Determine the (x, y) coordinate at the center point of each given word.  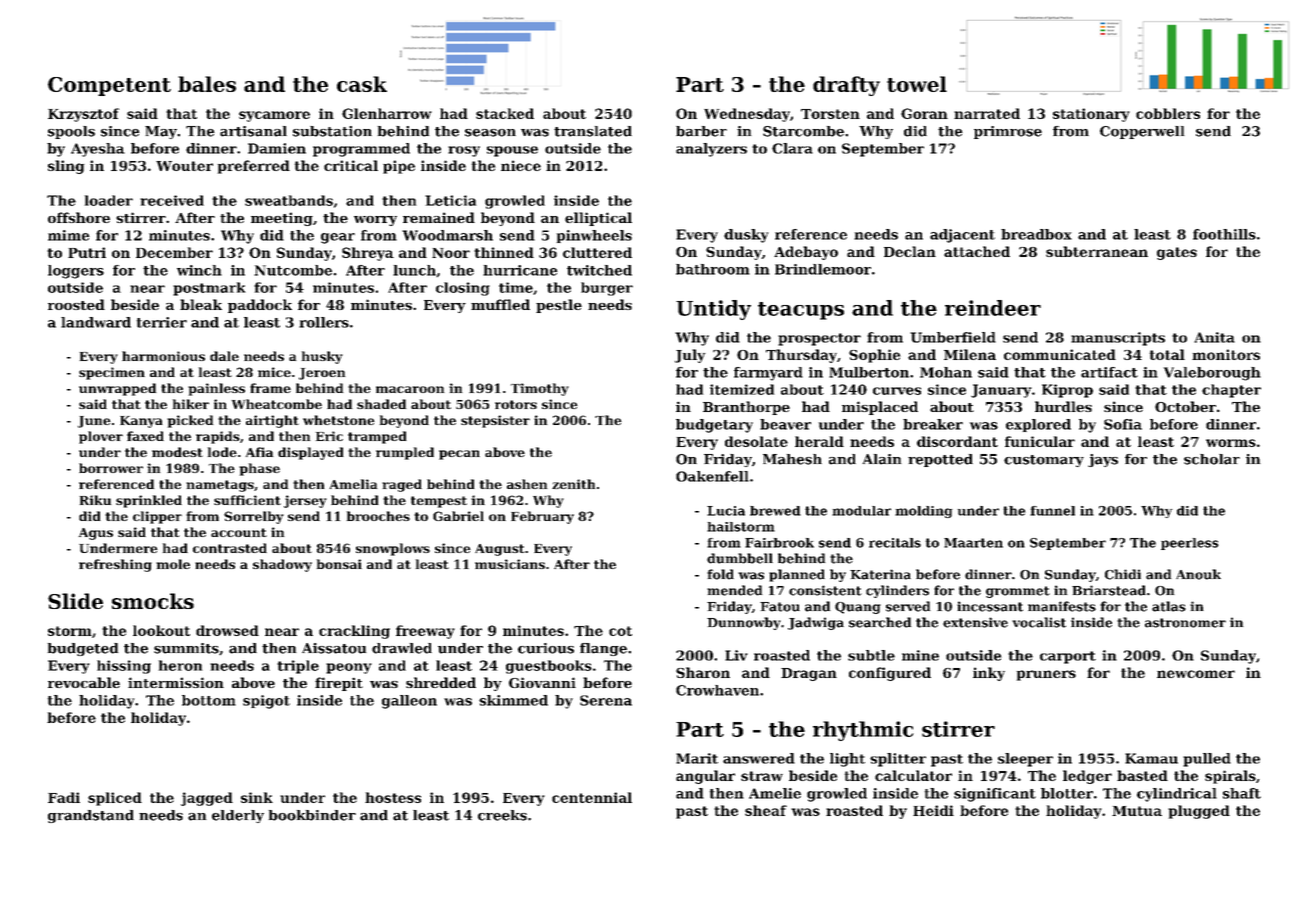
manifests (1062, 606)
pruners (1046, 675)
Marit (697, 758)
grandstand (91, 816)
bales (207, 84)
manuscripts (1118, 339)
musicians (510, 564)
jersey (305, 501)
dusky (746, 236)
